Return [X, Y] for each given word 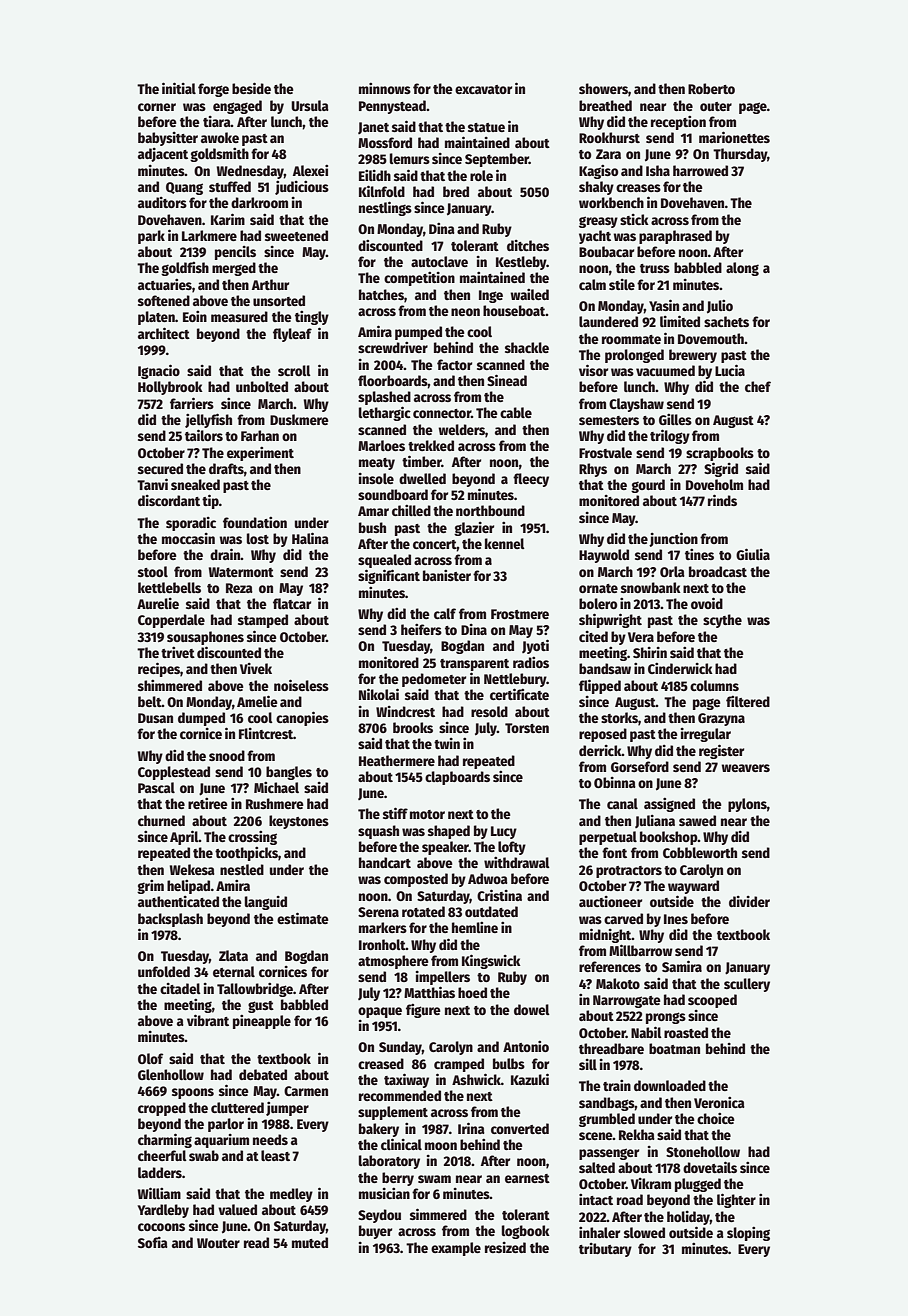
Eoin [195, 316]
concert [435, 544]
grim [150, 887]
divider [749, 901]
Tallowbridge [255, 990]
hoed [472, 992]
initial [179, 88]
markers [383, 927]
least [275, 1155]
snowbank [651, 587]
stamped [263, 621]
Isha [658, 170]
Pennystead [392, 107]
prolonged [634, 356]
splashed [384, 398]
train [617, 1085]
